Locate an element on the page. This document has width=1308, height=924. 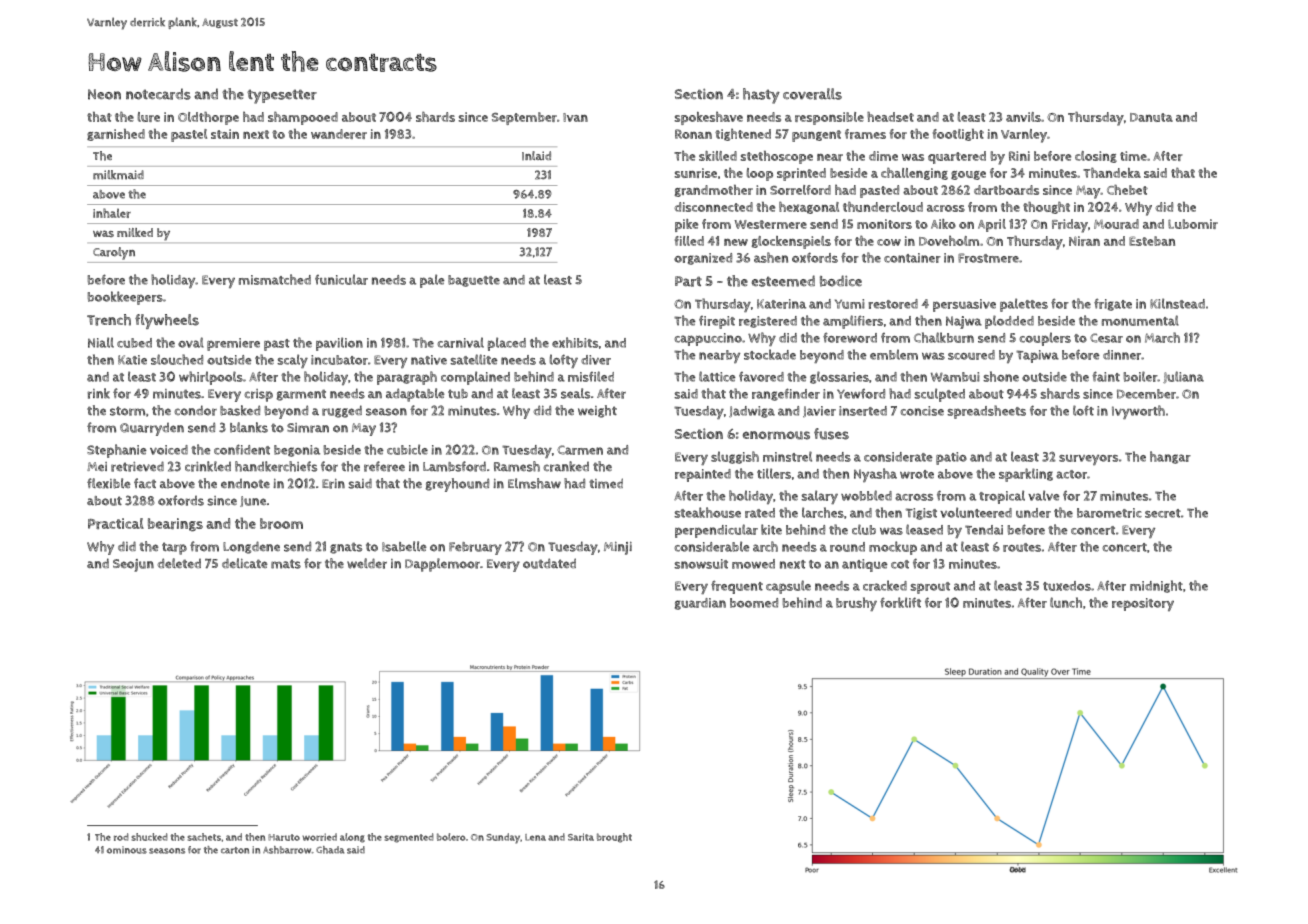
Sarita is located at coordinates (581, 837).
